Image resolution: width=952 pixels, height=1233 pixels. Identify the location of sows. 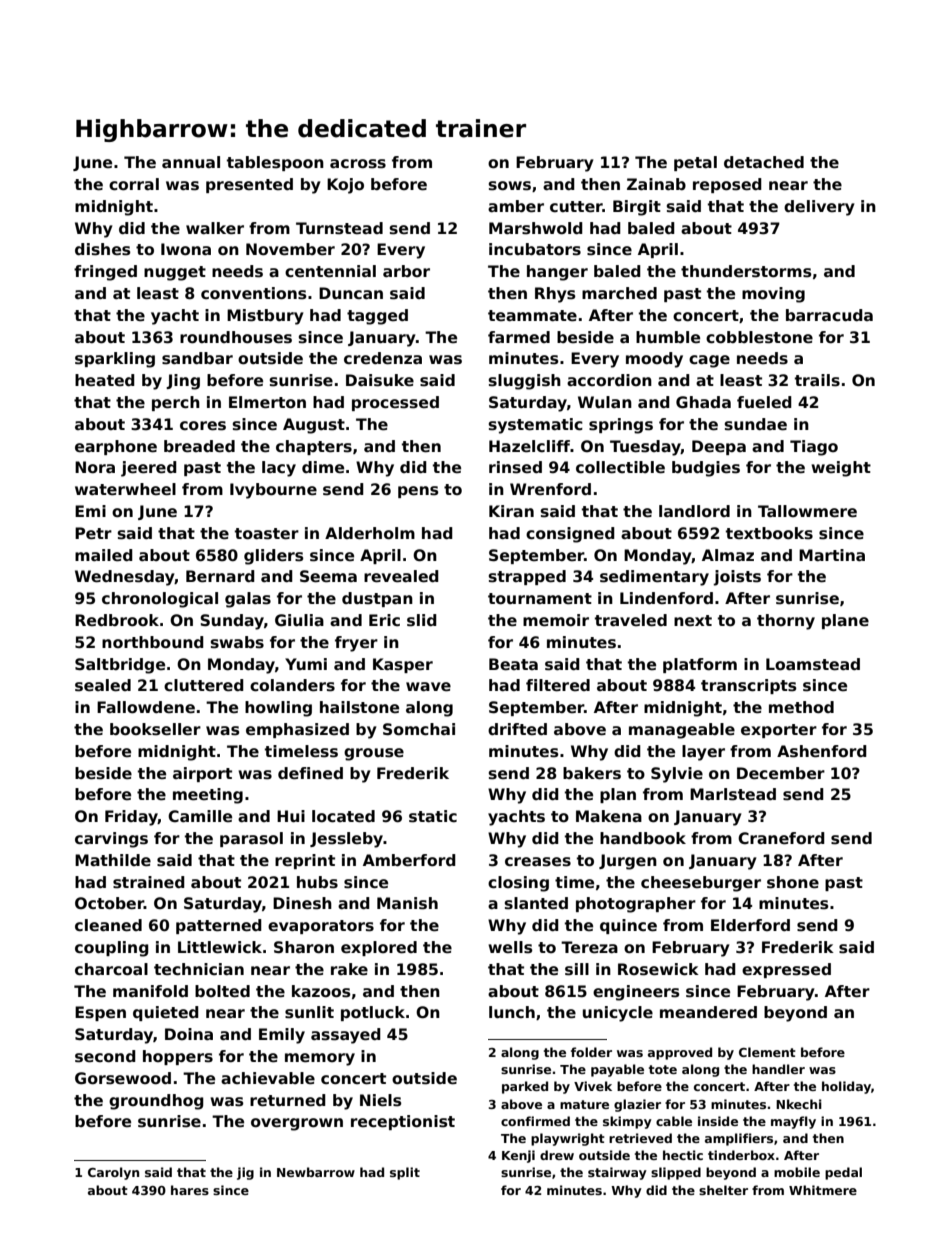
(510, 186).
